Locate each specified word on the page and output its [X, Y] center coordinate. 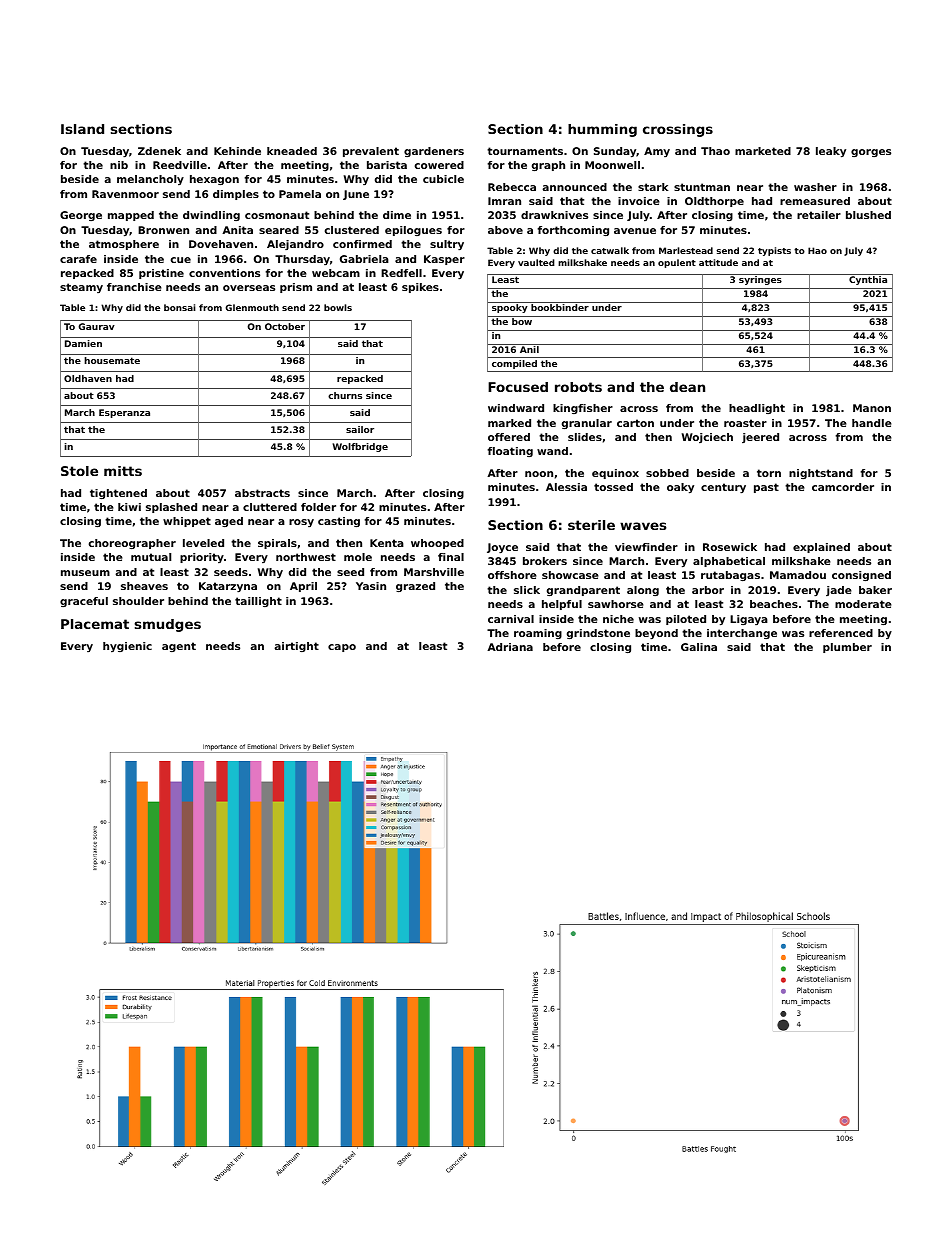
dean [687, 387]
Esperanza [124, 413]
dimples [236, 195]
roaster [745, 423]
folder [318, 507]
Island [82, 129]
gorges [871, 153]
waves [643, 526]
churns [345, 395]
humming [602, 130]
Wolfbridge [360, 447]
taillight [258, 602]
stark [653, 187]
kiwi [129, 507]
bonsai [180, 307]
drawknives [554, 215]
